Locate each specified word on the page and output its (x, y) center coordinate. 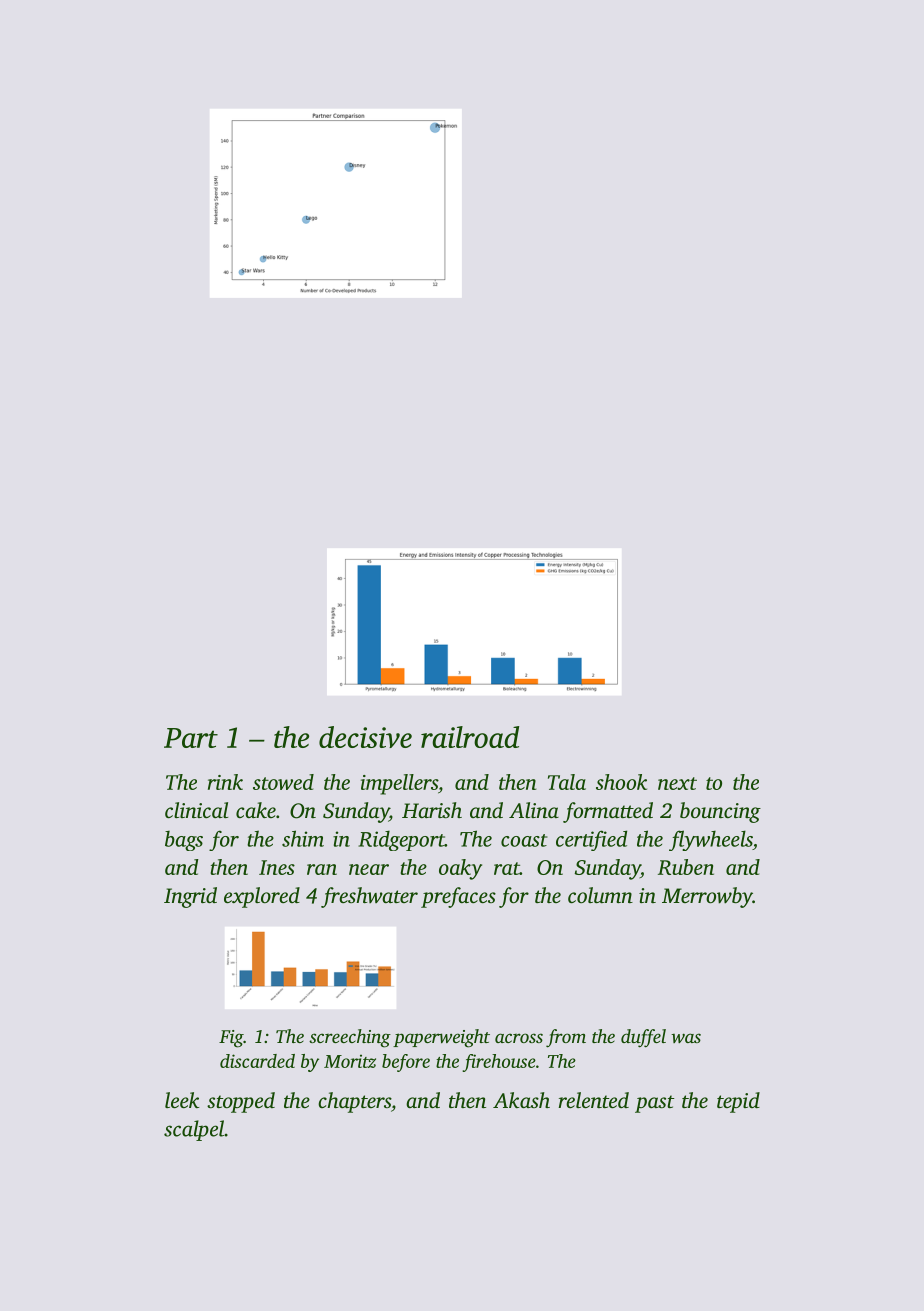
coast (524, 840)
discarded (257, 1061)
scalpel (194, 1130)
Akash (521, 1100)
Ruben (686, 867)
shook (621, 782)
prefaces (458, 897)
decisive (365, 737)
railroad (470, 737)
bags (184, 841)
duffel (643, 1038)
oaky (460, 869)
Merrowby (707, 897)
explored (262, 897)
